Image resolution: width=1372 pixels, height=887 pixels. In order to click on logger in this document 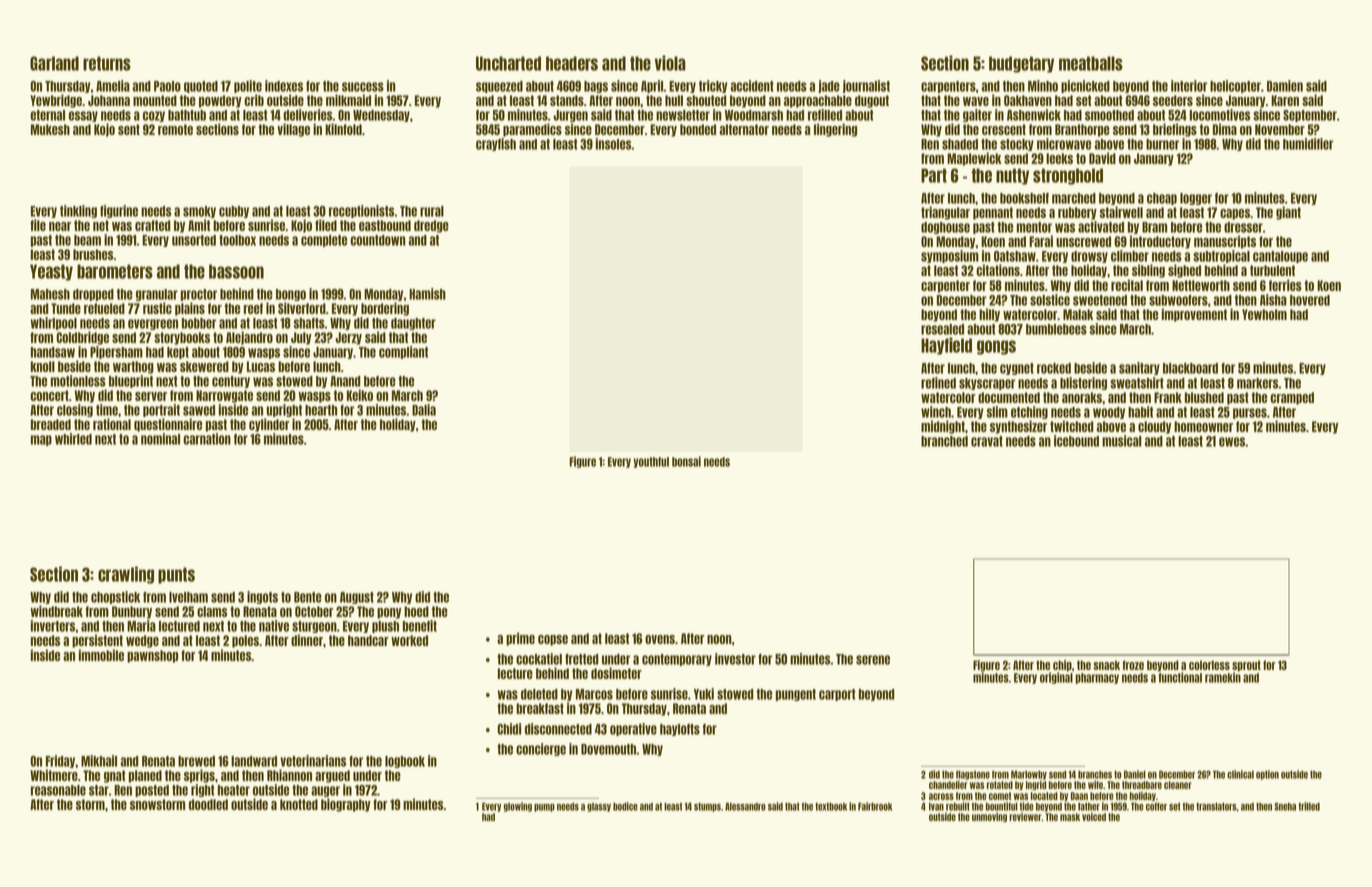, I will do `click(1196, 199)`.
